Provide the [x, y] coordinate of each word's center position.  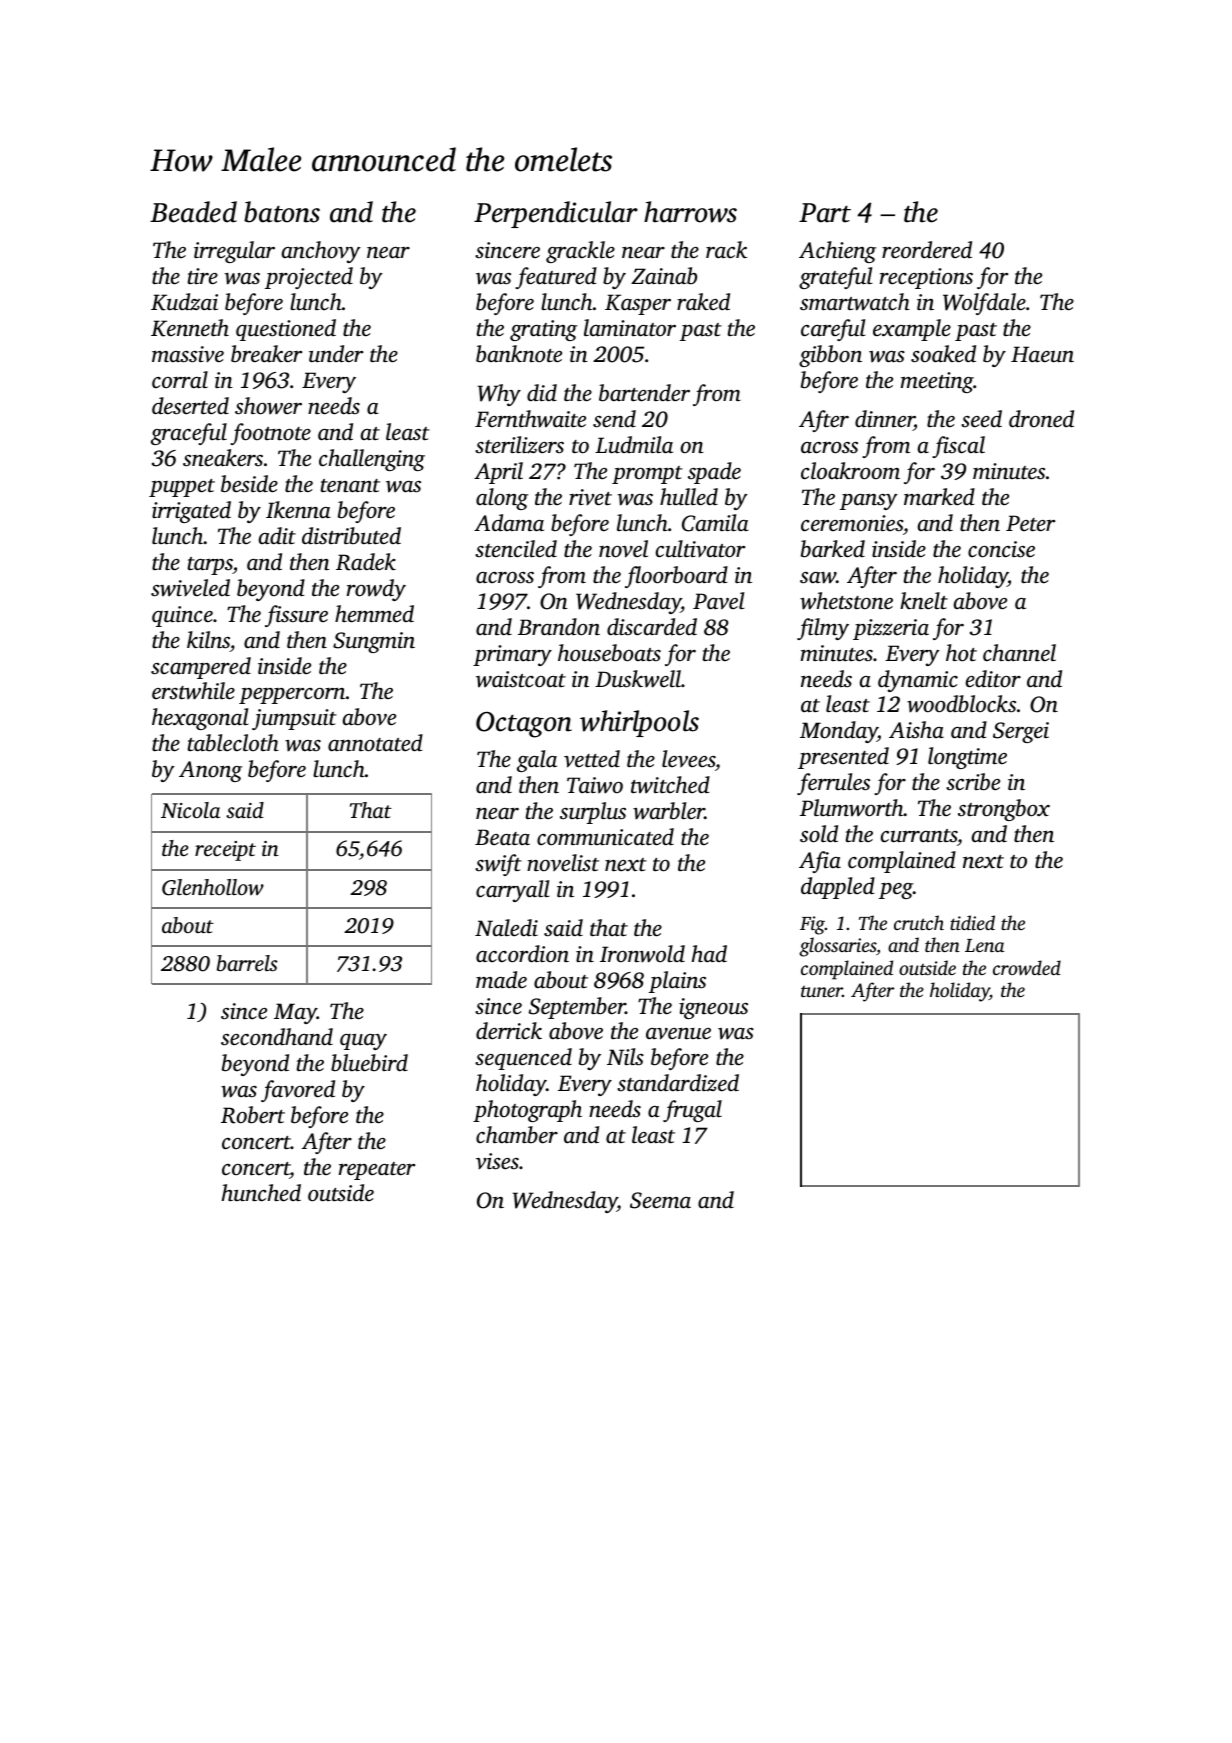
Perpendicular [556, 214]
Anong [210, 771]
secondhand [277, 1037]
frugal [692, 1111]
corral [180, 380]
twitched [670, 785]
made [501, 980]
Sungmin [374, 642]
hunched [261, 1193]
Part [825, 213]
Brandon [559, 627]
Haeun [1042, 354]
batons [282, 212]
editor [993, 679]
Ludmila [634, 445]
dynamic [918, 681]
